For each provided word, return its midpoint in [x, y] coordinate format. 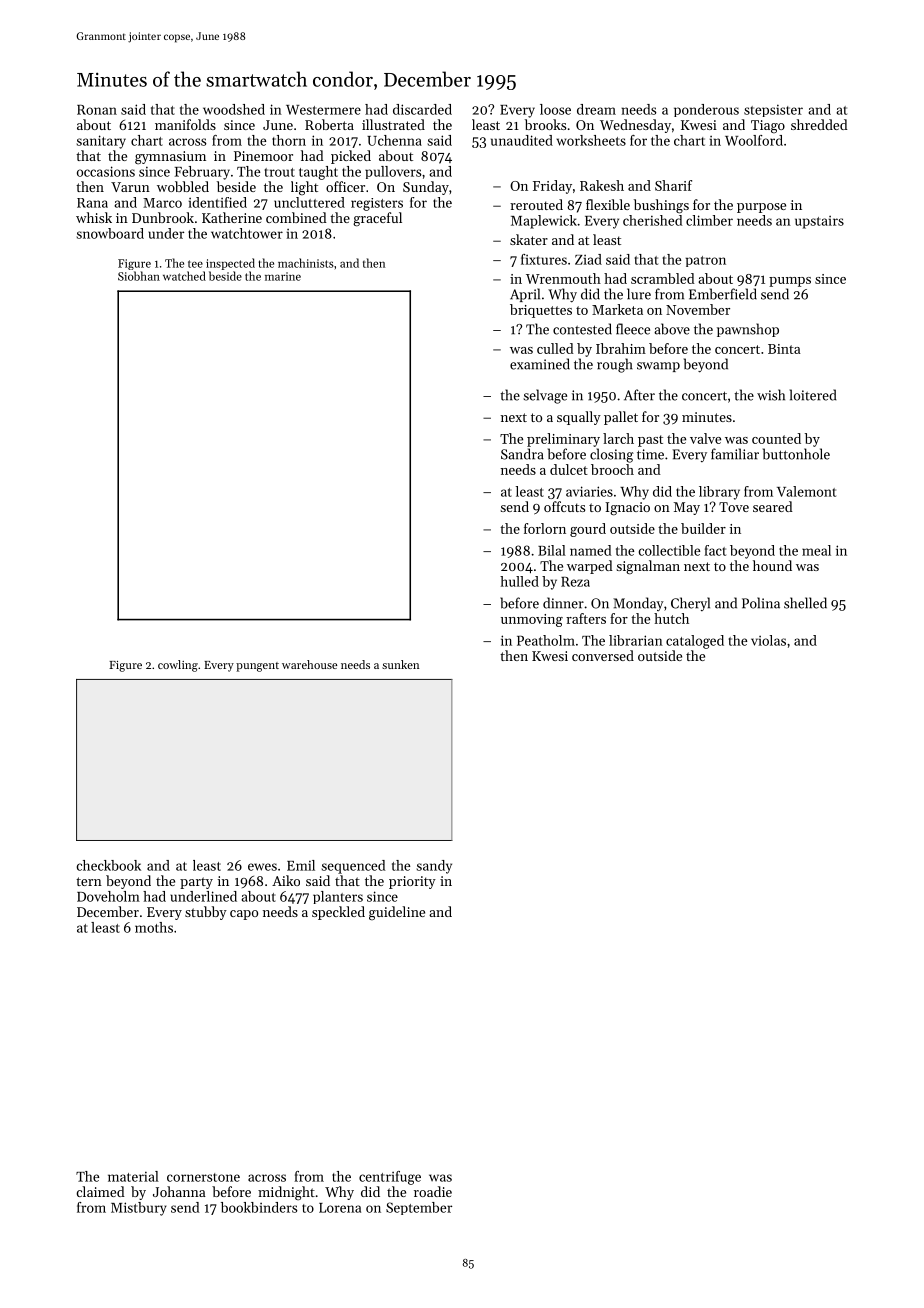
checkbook [109, 865]
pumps [790, 282]
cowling [178, 666]
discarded [422, 109]
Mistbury [139, 1209]
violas [768, 640]
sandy [434, 867]
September [419, 1208]
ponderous [706, 110]
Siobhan [139, 276]
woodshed [234, 109]
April [525, 295]
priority [412, 882]
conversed [603, 655]
